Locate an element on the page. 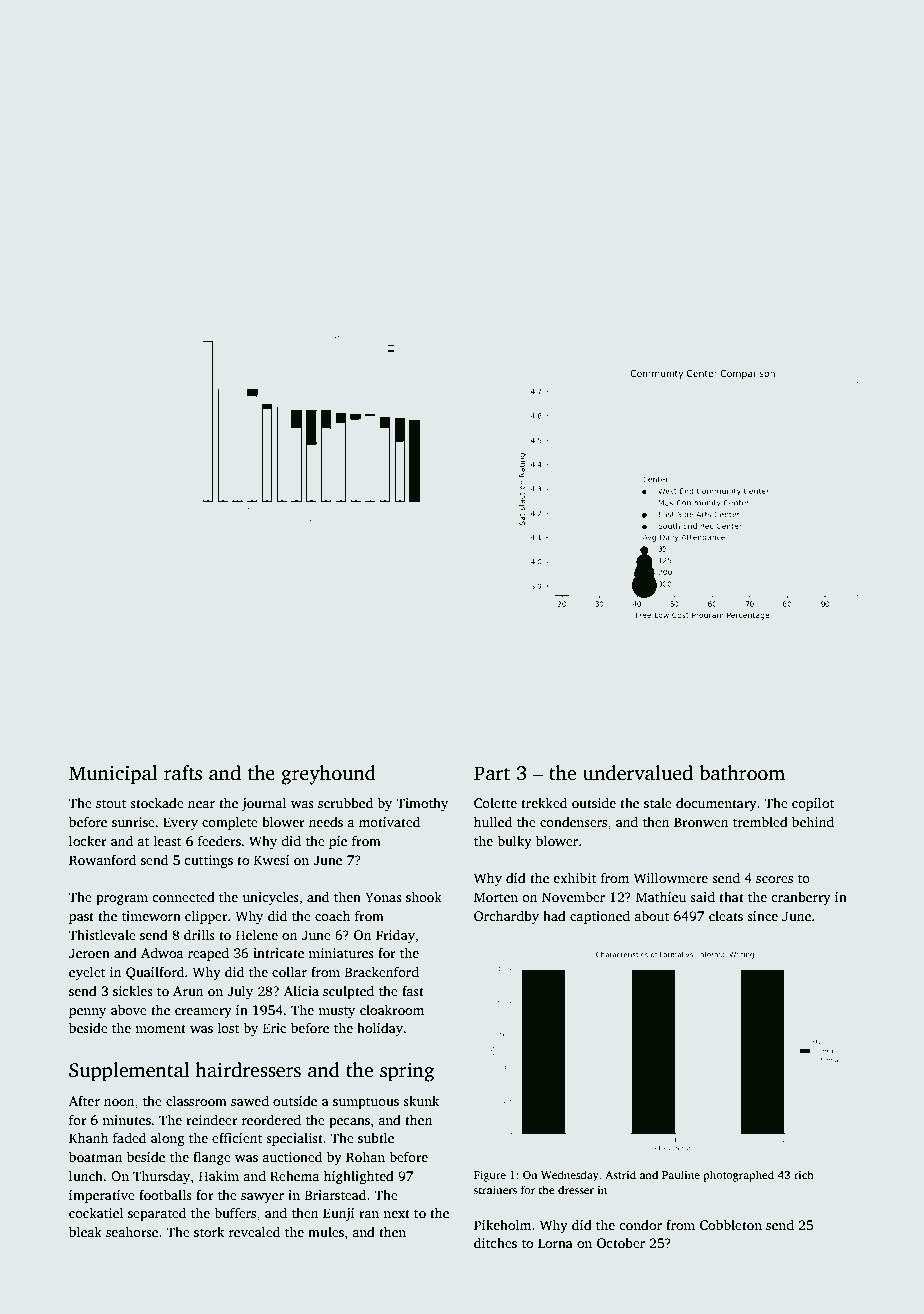  since is located at coordinates (762, 916).
